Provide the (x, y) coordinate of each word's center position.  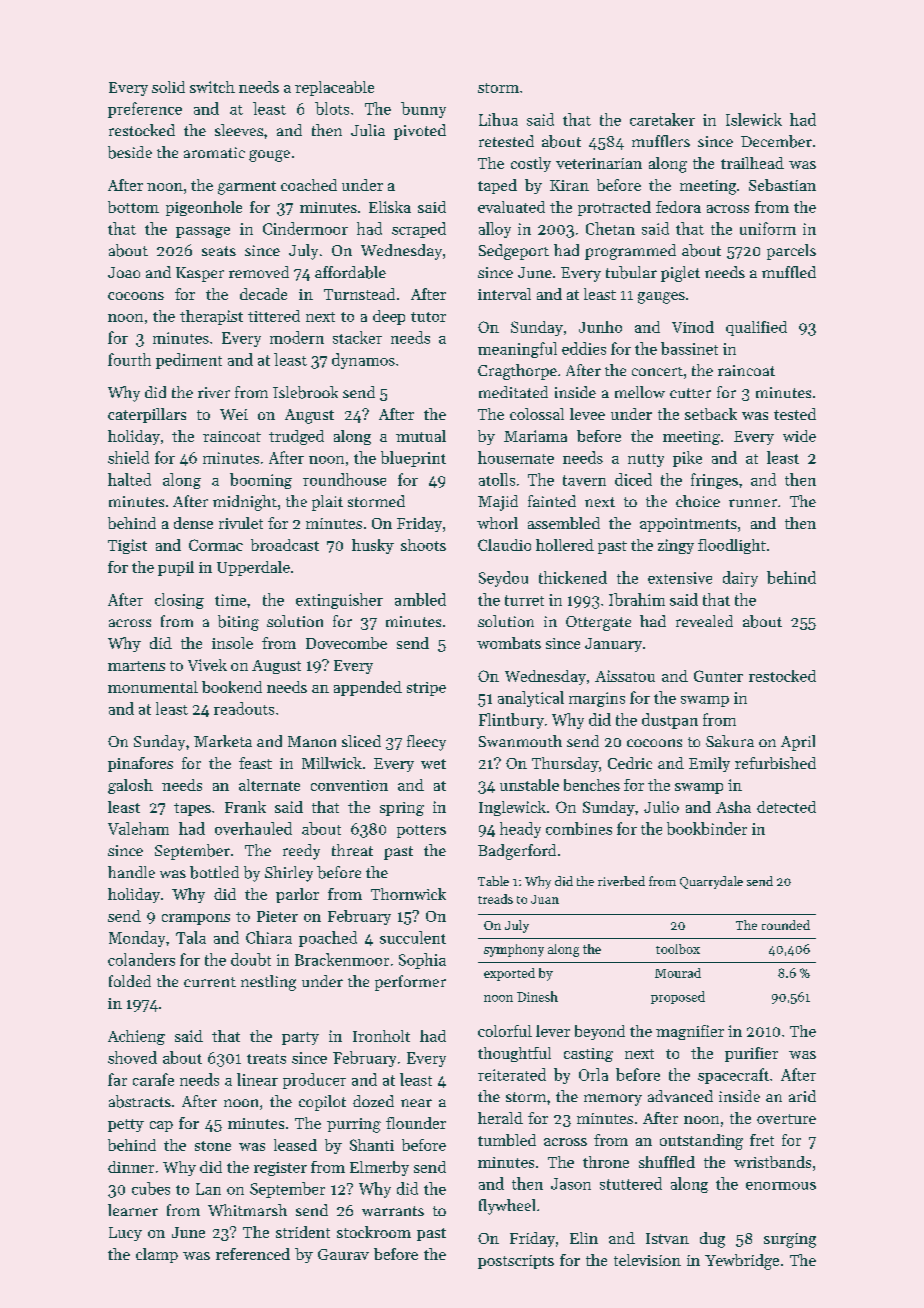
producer (314, 1081)
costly (531, 164)
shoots (423, 545)
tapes (192, 809)
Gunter (718, 676)
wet (433, 764)
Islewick (754, 119)
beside (130, 152)
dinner (131, 1167)
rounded (786, 925)
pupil (176, 568)
